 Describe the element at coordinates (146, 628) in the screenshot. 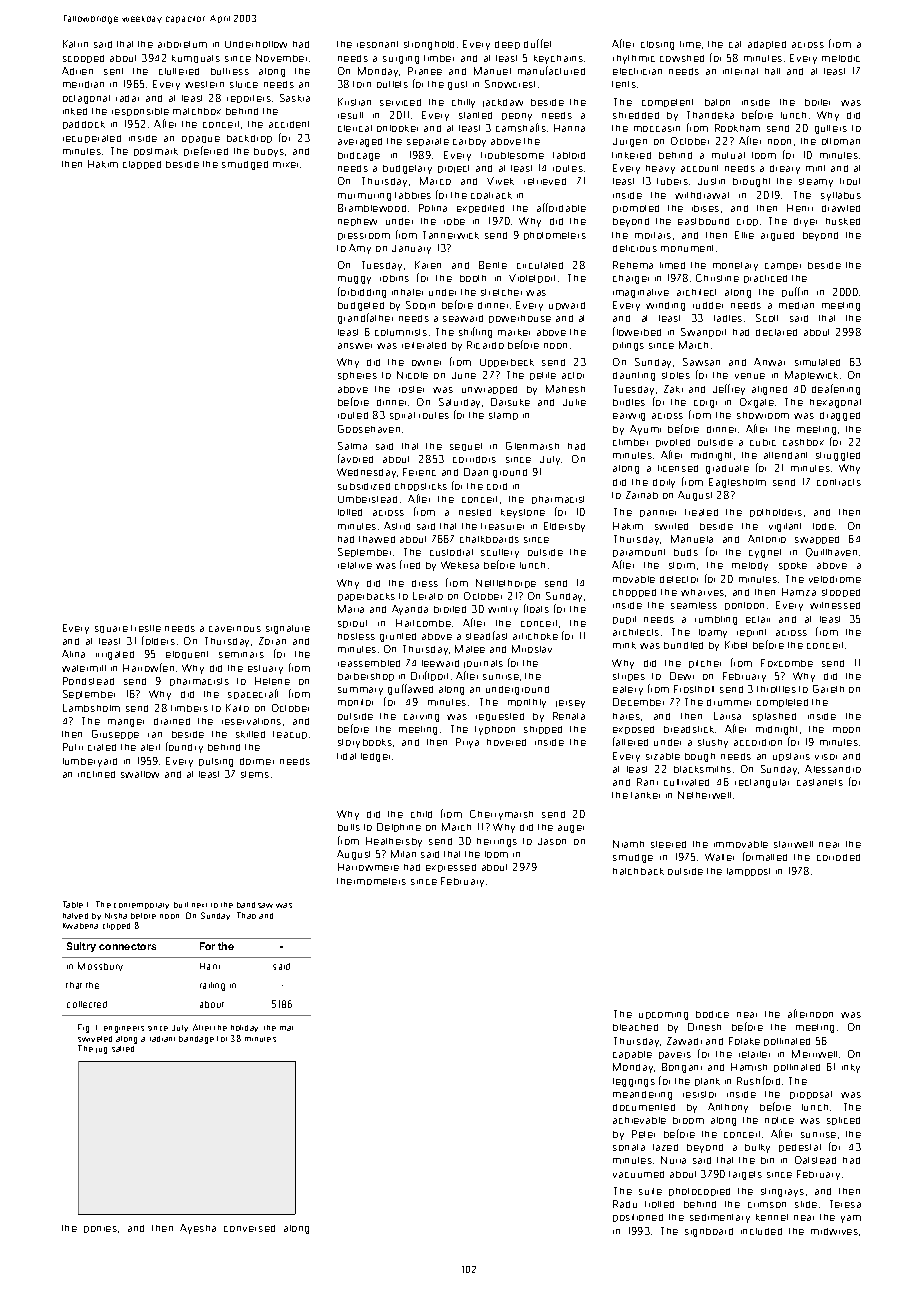

I see `trestle` at that location.
